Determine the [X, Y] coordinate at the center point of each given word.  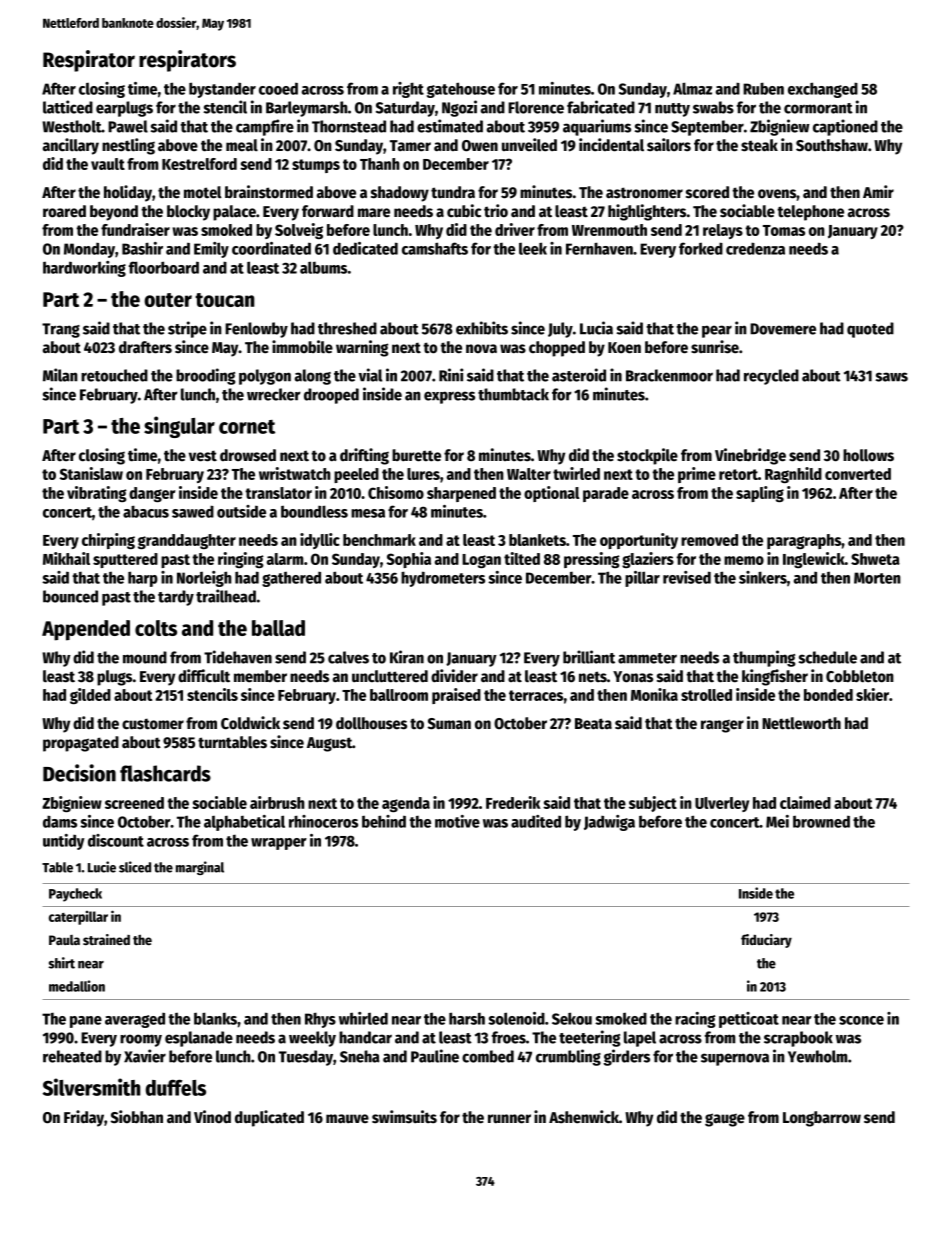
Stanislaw [91, 473]
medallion [77, 986]
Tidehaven [238, 657]
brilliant [589, 657]
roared [64, 211]
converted [858, 474]
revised [687, 577]
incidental [611, 145]
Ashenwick [584, 1117]
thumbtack [513, 394]
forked [701, 248]
